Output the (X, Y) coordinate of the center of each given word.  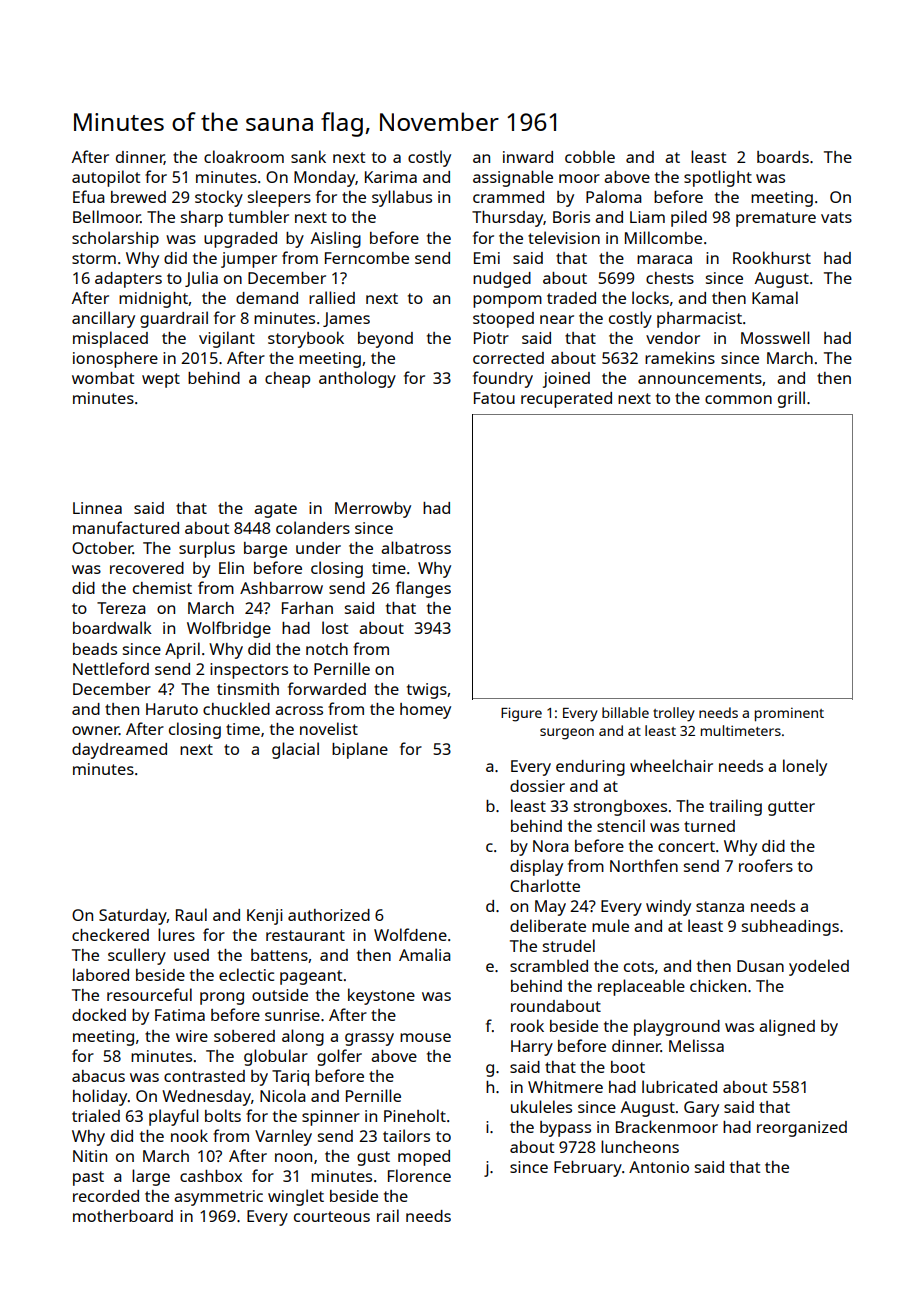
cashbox (211, 1176)
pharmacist (699, 320)
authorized (329, 915)
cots (639, 966)
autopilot (106, 178)
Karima (391, 177)
